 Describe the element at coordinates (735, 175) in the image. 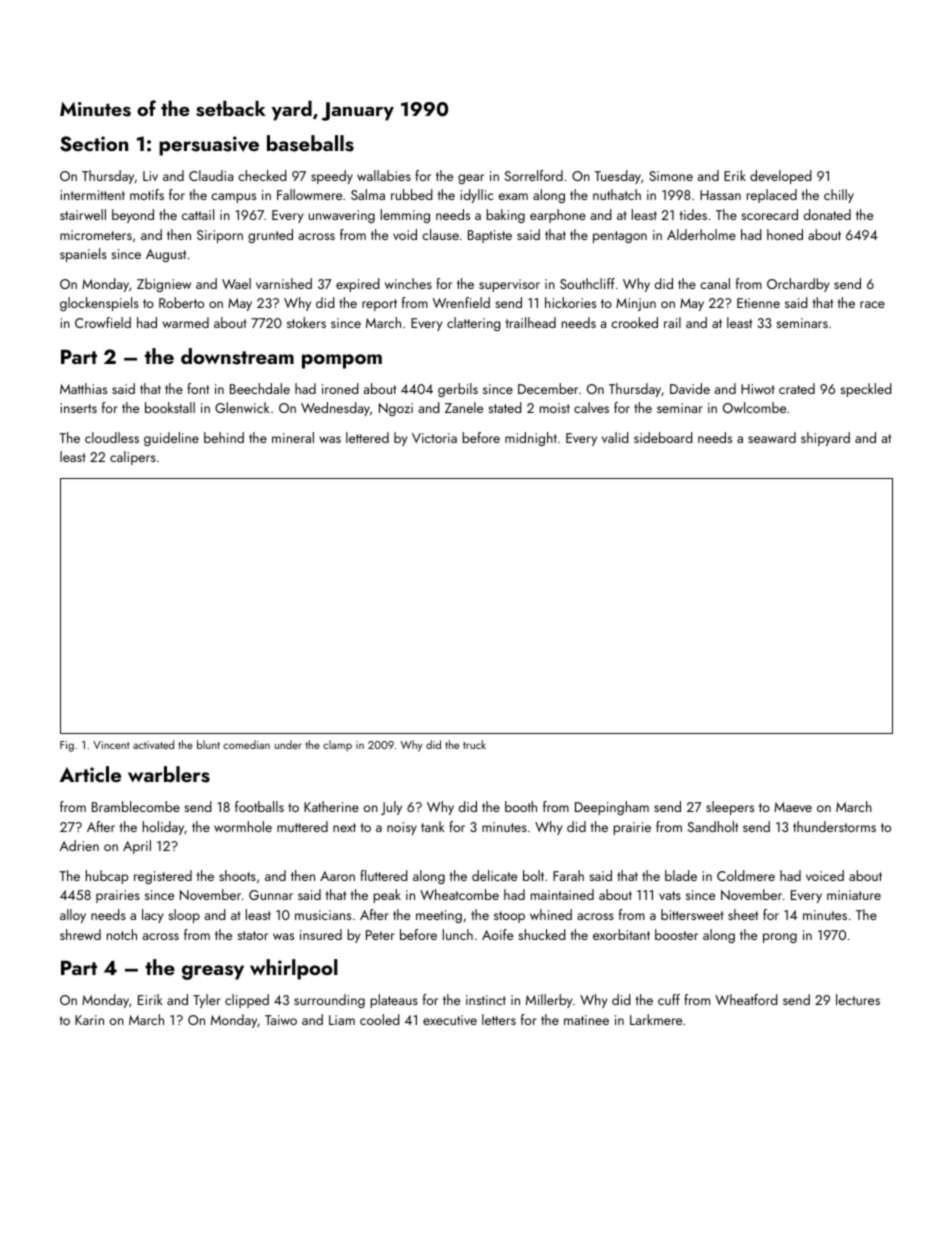

I see `Erik` at that location.
